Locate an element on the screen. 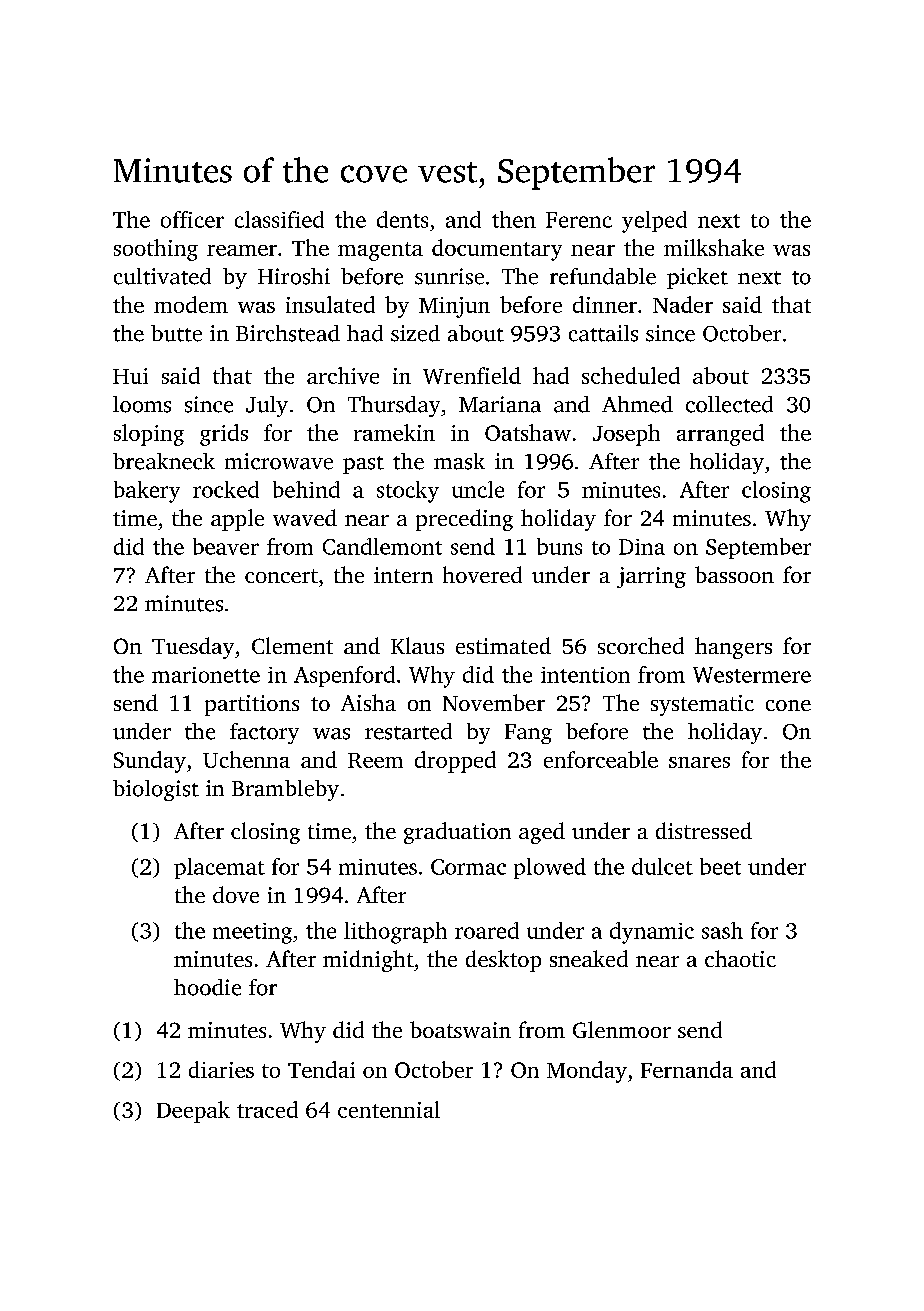  ramekin is located at coordinates (394, 432).
